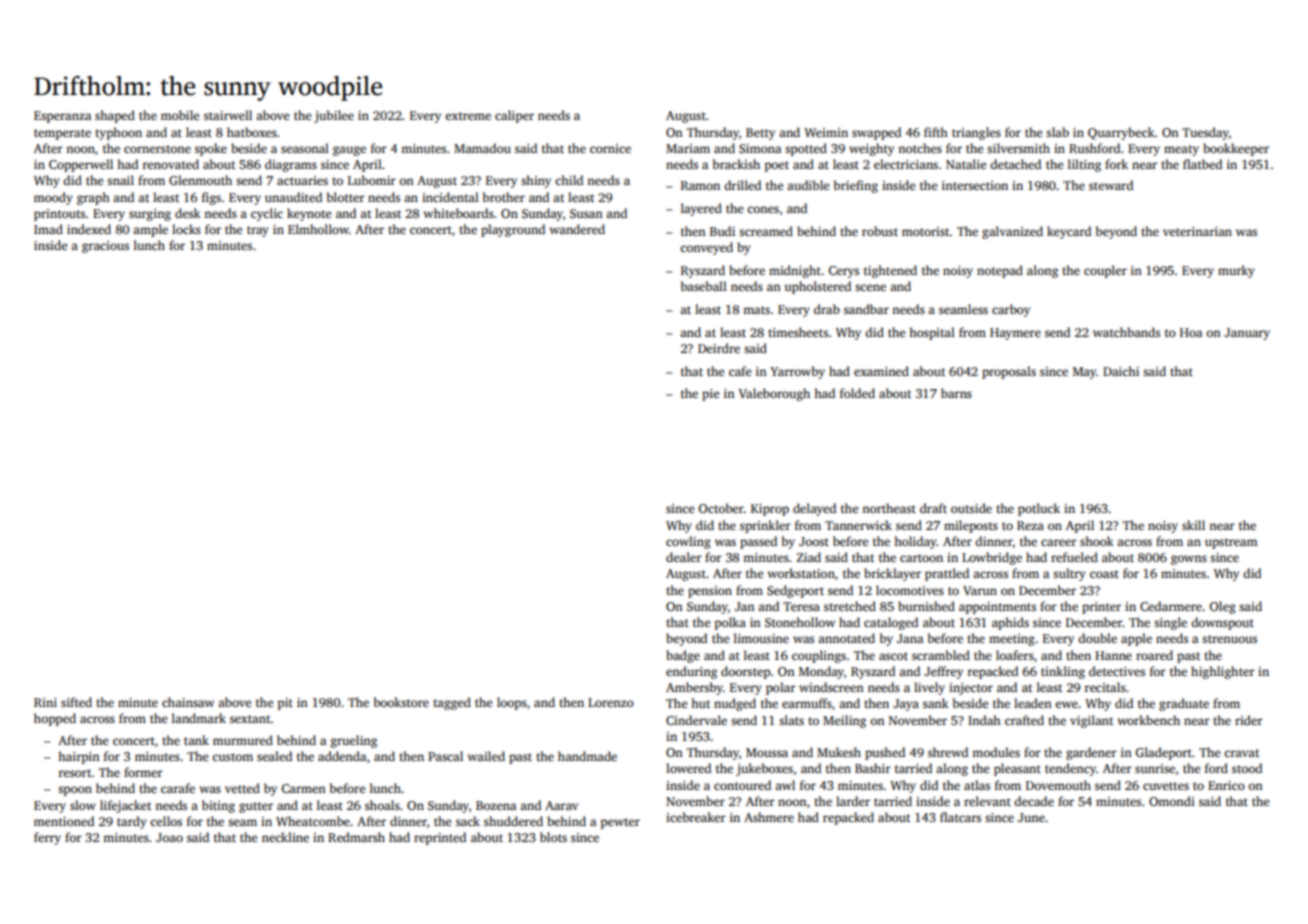  What do you see at coordinates (1121, 371) in the screenshot?
I see `Daichi` at bounding box center [1121, 371].
